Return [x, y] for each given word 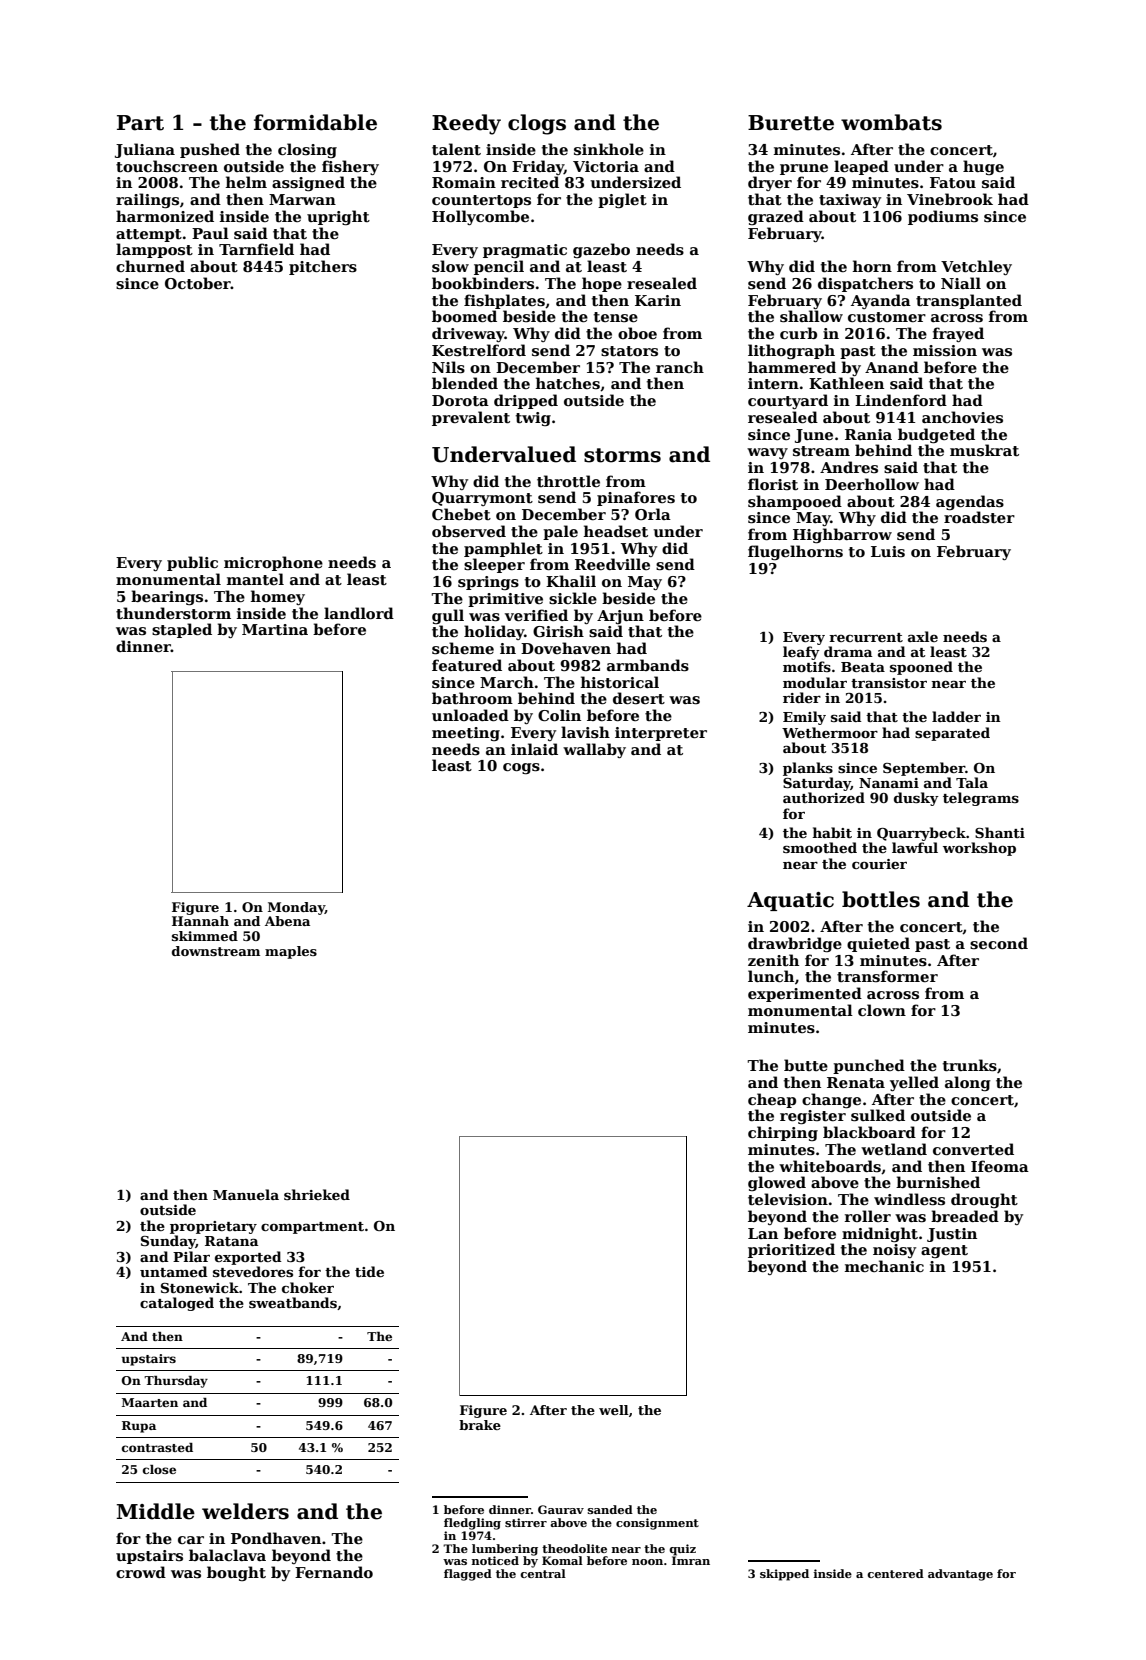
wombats [891, 122]
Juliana [145, 150]
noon [647, 1562]
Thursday [176, 1382]
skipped [784, 1575]
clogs [537, 124]
